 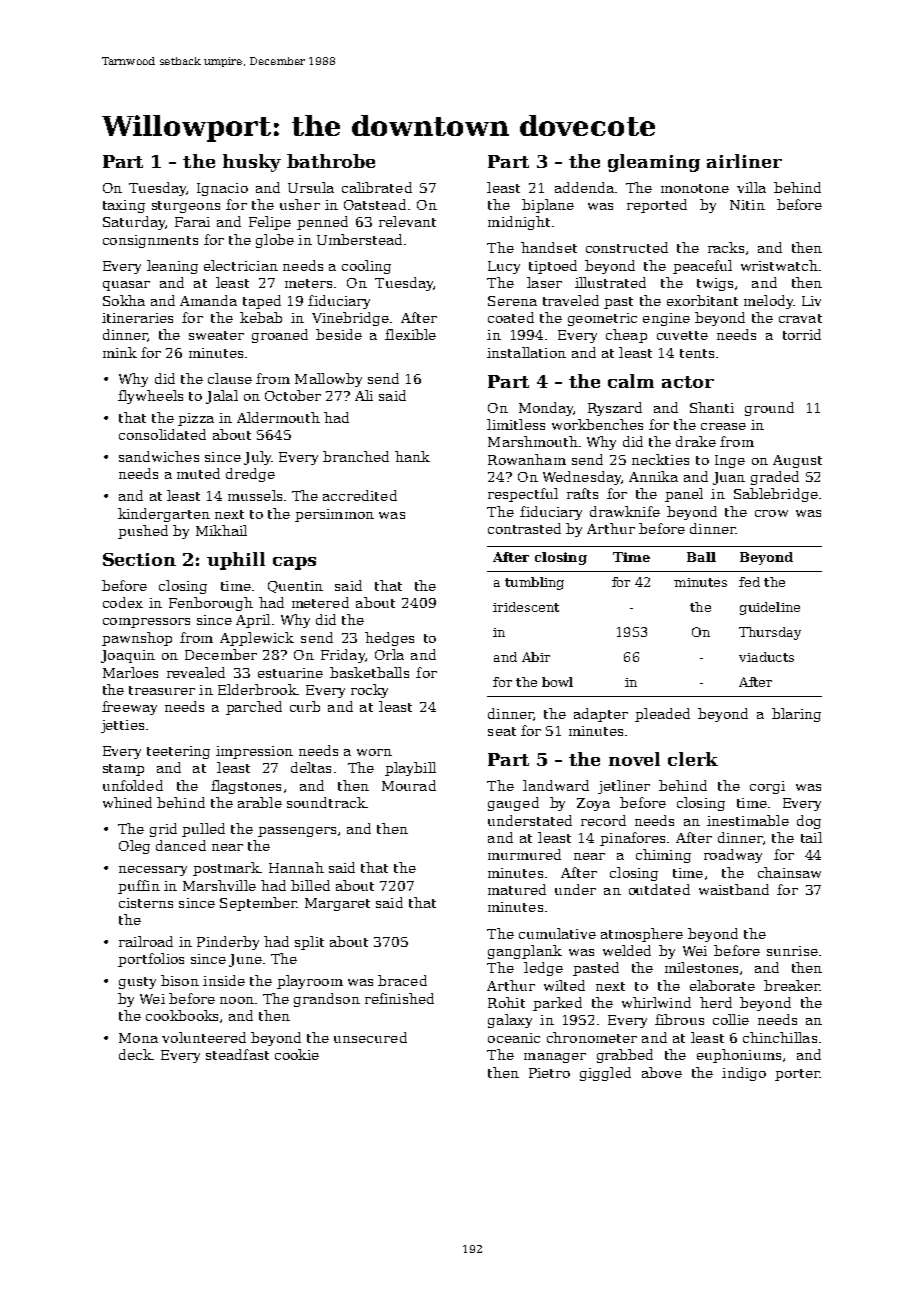 What do you see at coordinates (254, 708) in the document?
I see `parched` at bounding box center [254, 708].
